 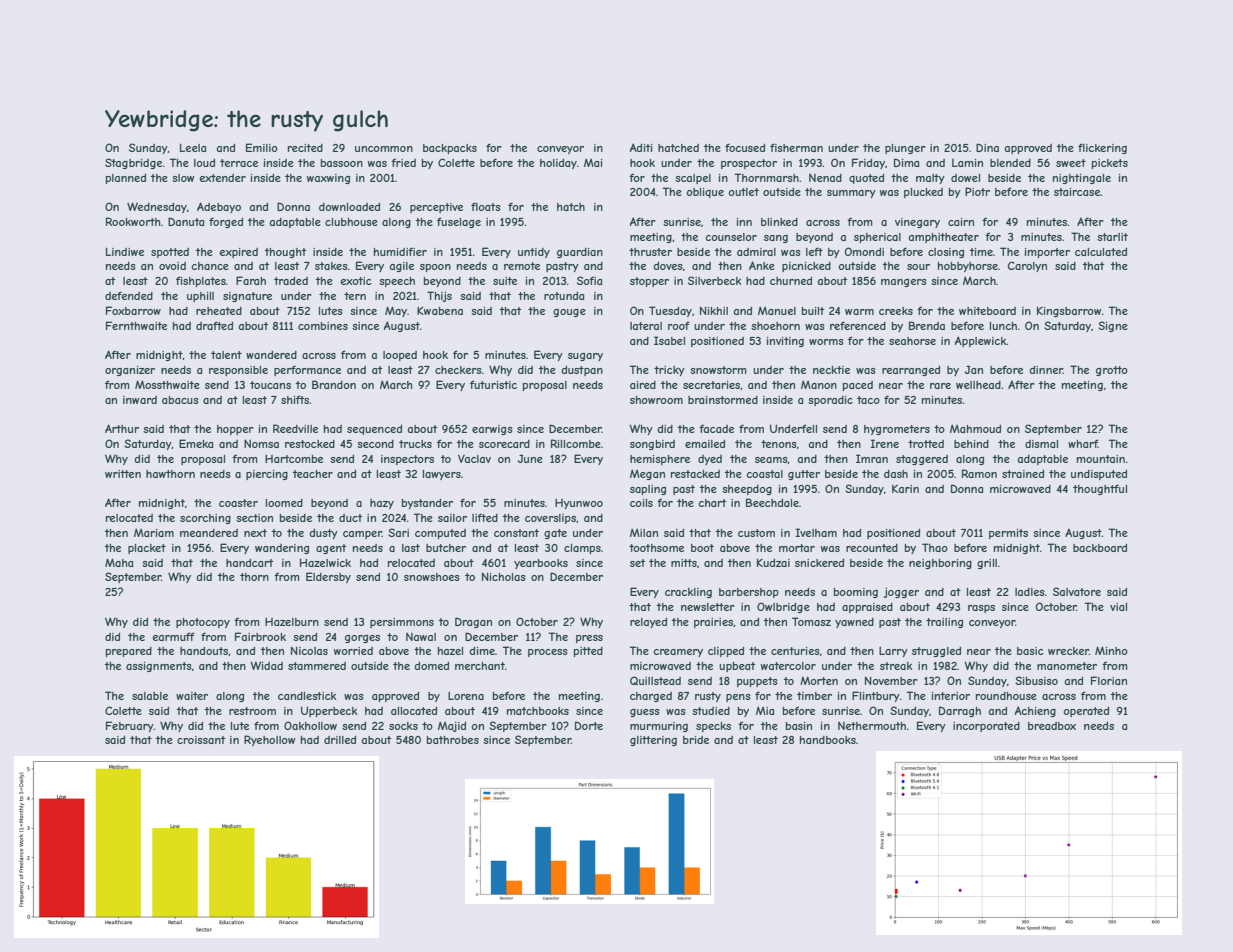 What do you see at coordinates (1041, 444) in the image?
I see `dismal` at bounding box center [1041, 444].
